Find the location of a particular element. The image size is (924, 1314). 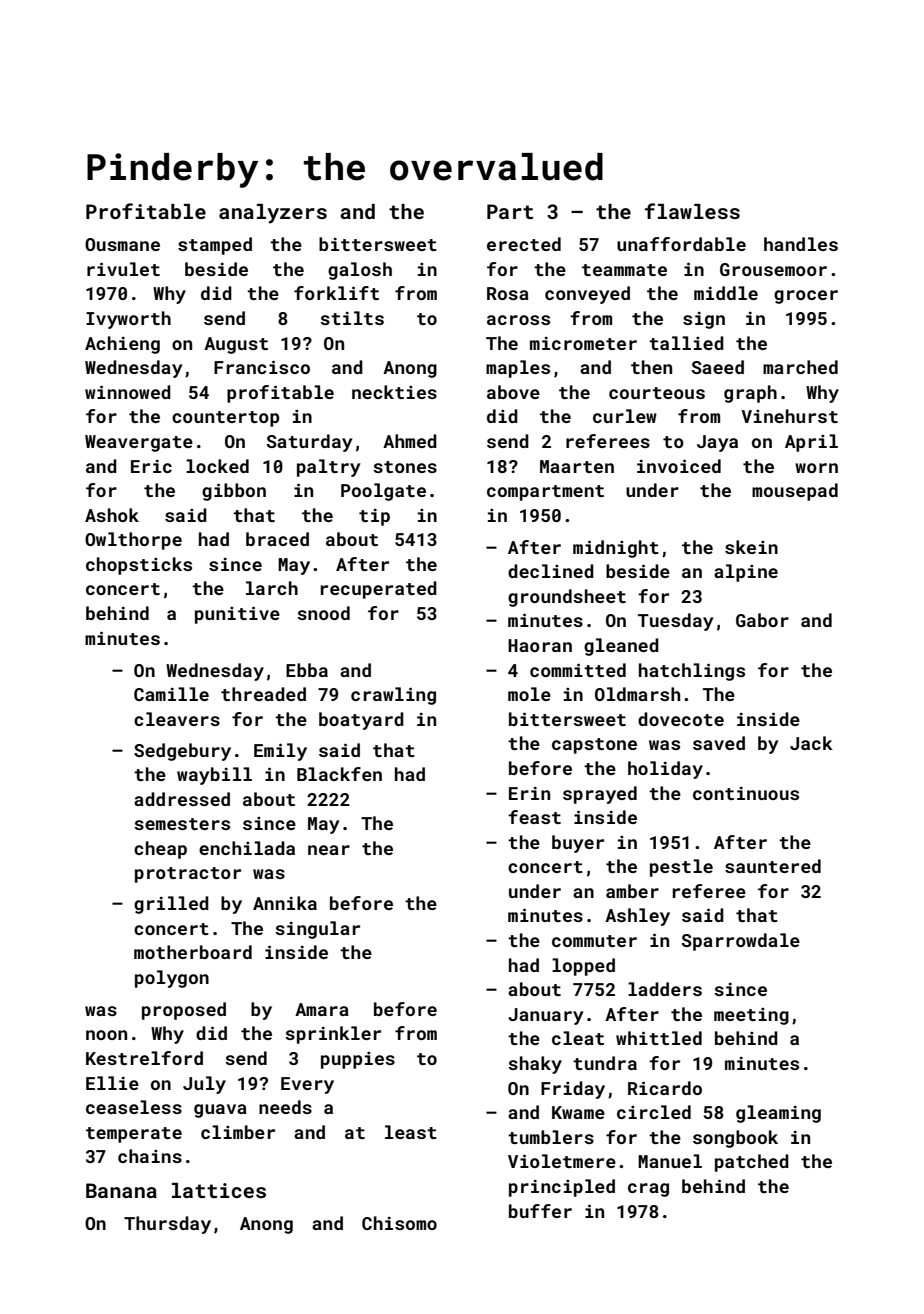

chopsticks is located at coordinates (139, 566).
